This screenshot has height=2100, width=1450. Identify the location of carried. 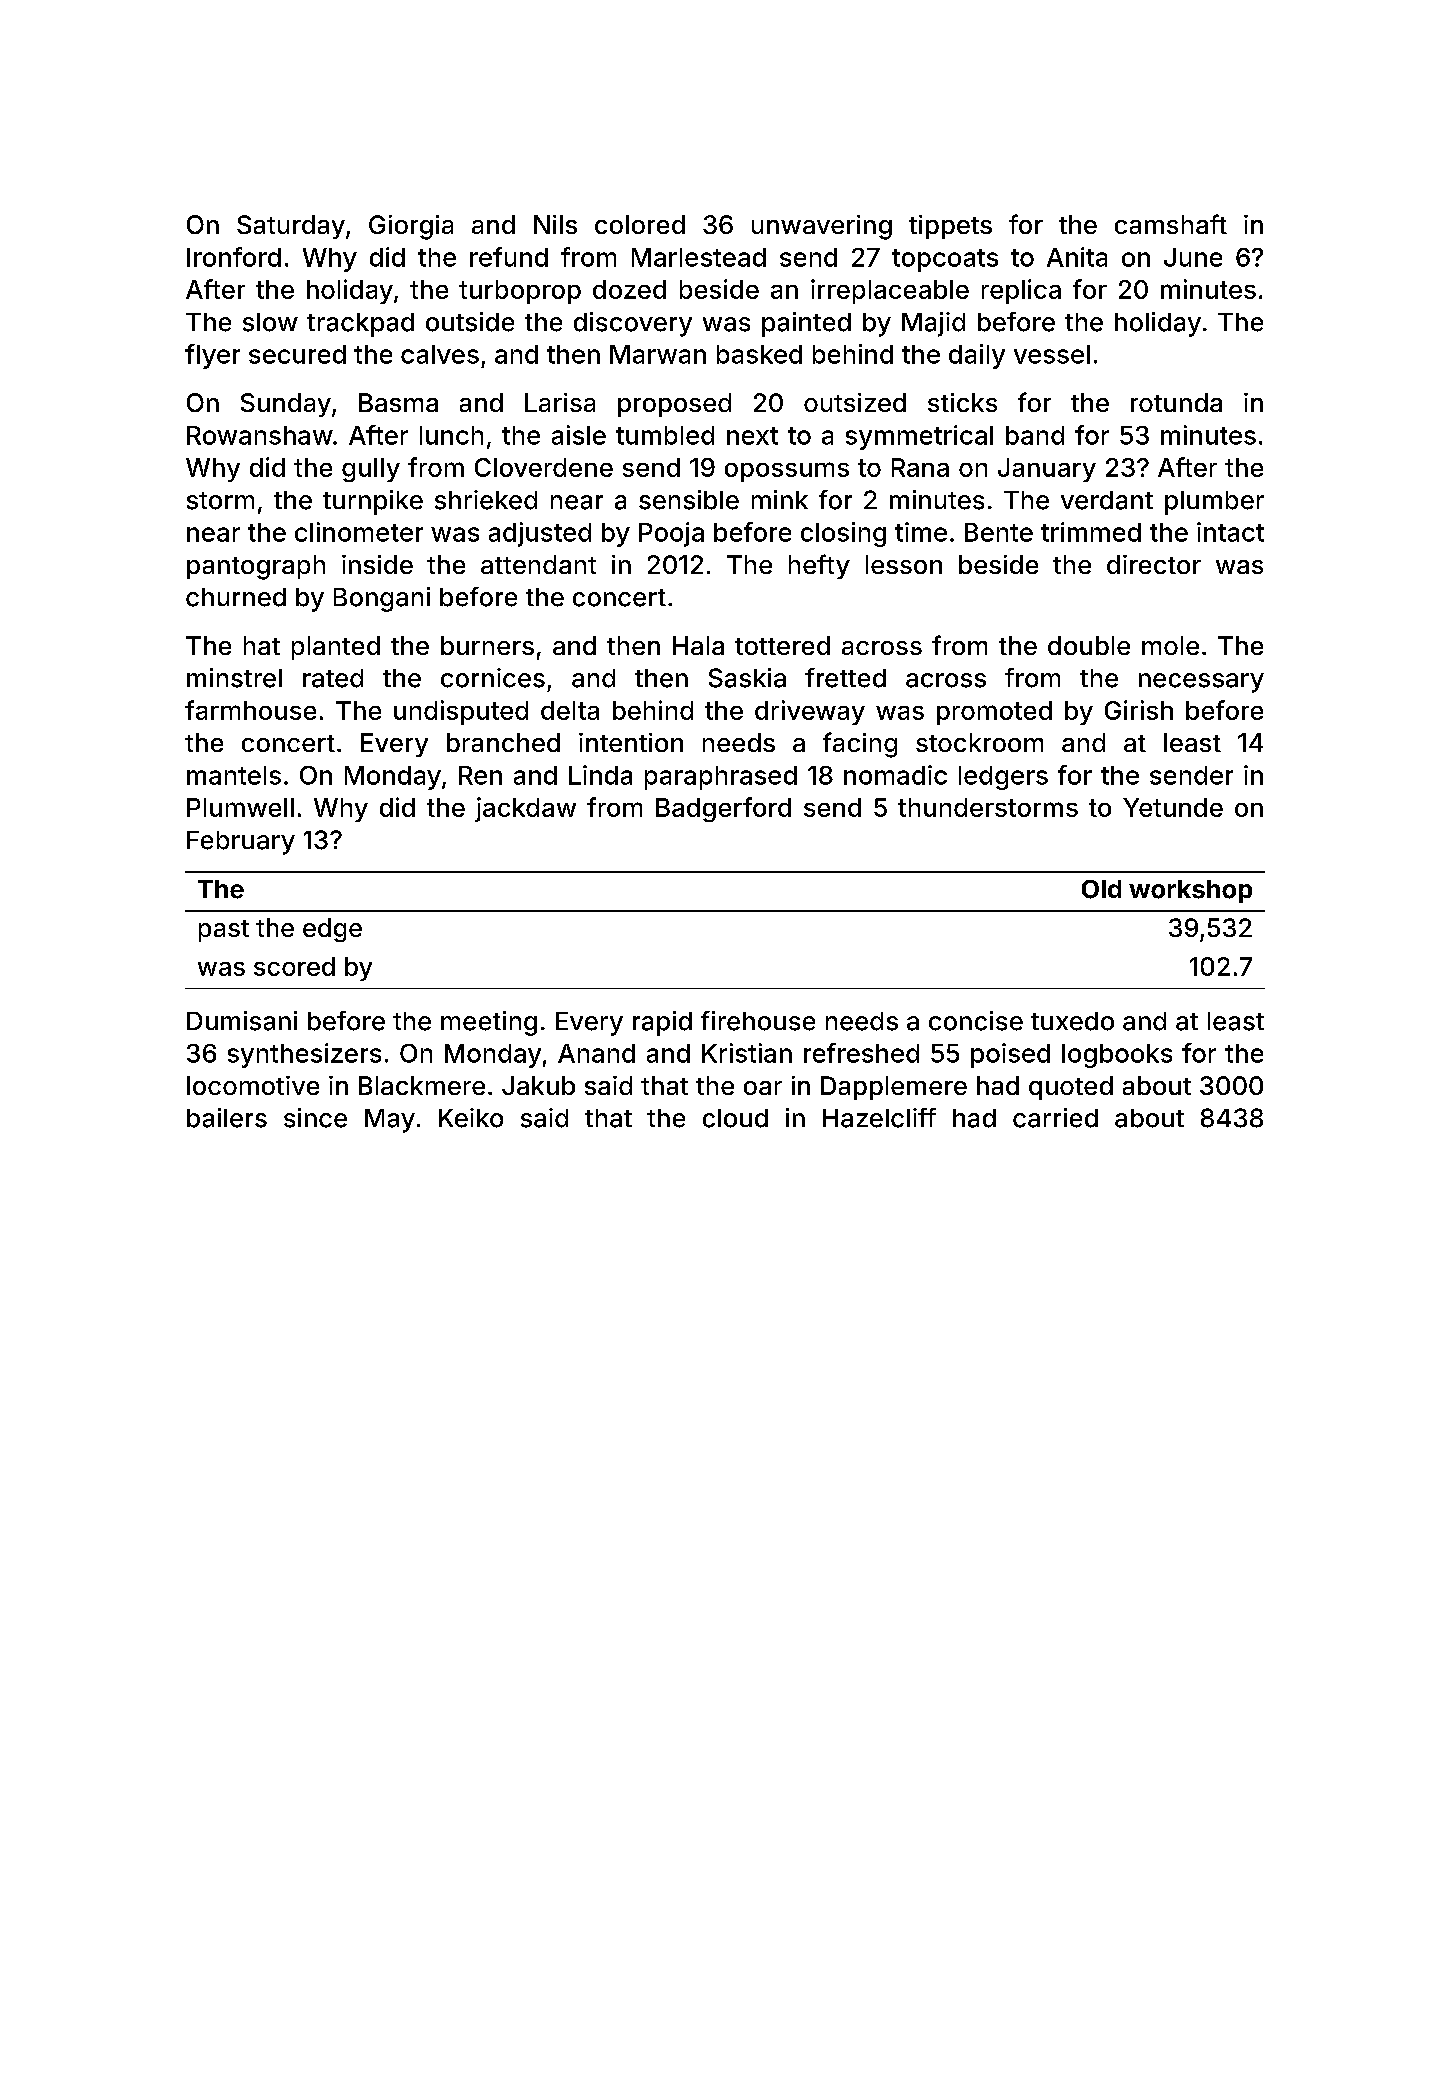
(1055, 1118).
